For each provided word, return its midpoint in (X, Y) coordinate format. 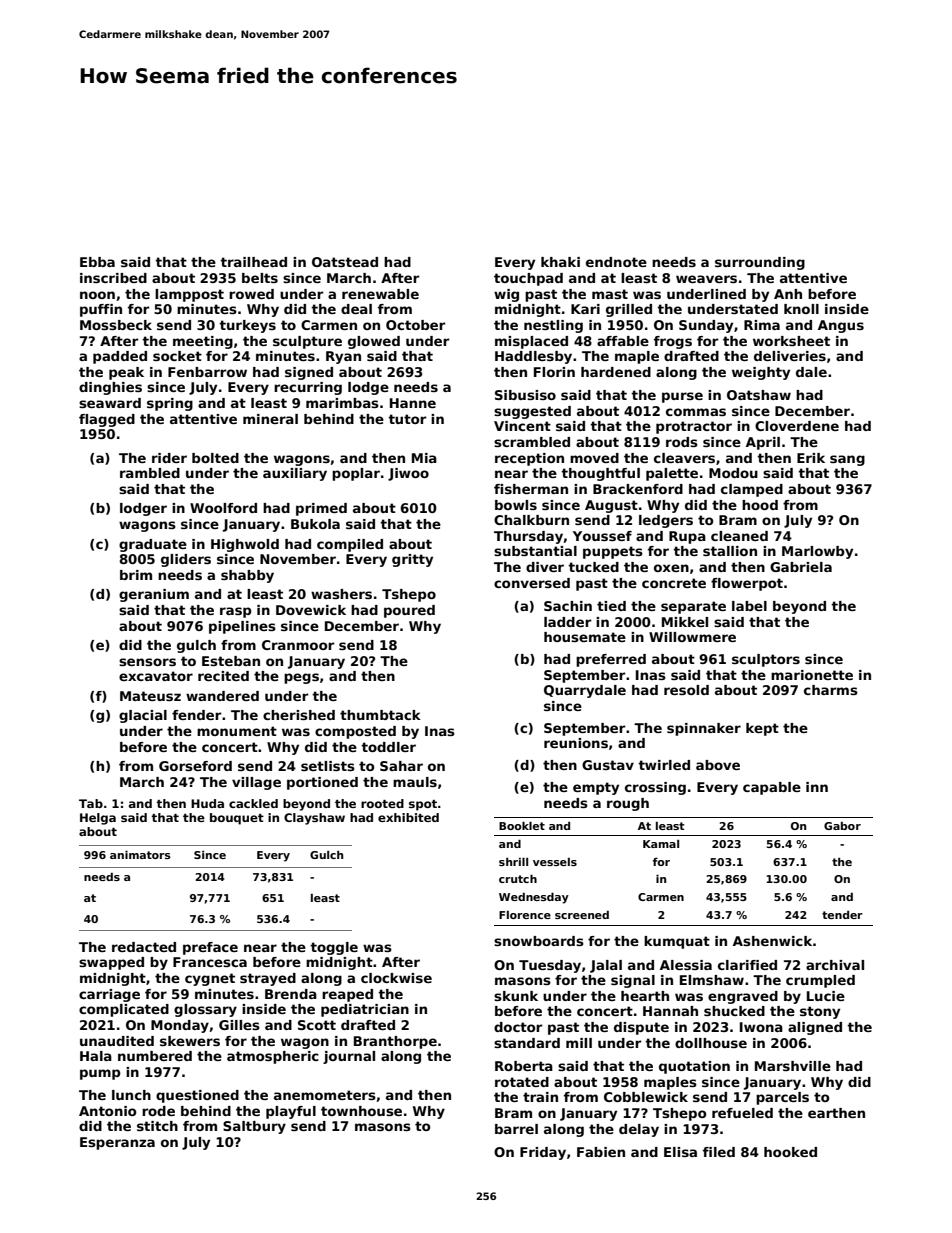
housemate (585, 637)
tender (842, 915)
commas (696, 412)
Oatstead (345, 262)
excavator (156, 676)
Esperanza (117, 1143)
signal (633, 981)
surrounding (760, 263)
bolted (215, 458)
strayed (268, 979)
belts (260, 278)
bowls (516, 505)
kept (762, 729)
